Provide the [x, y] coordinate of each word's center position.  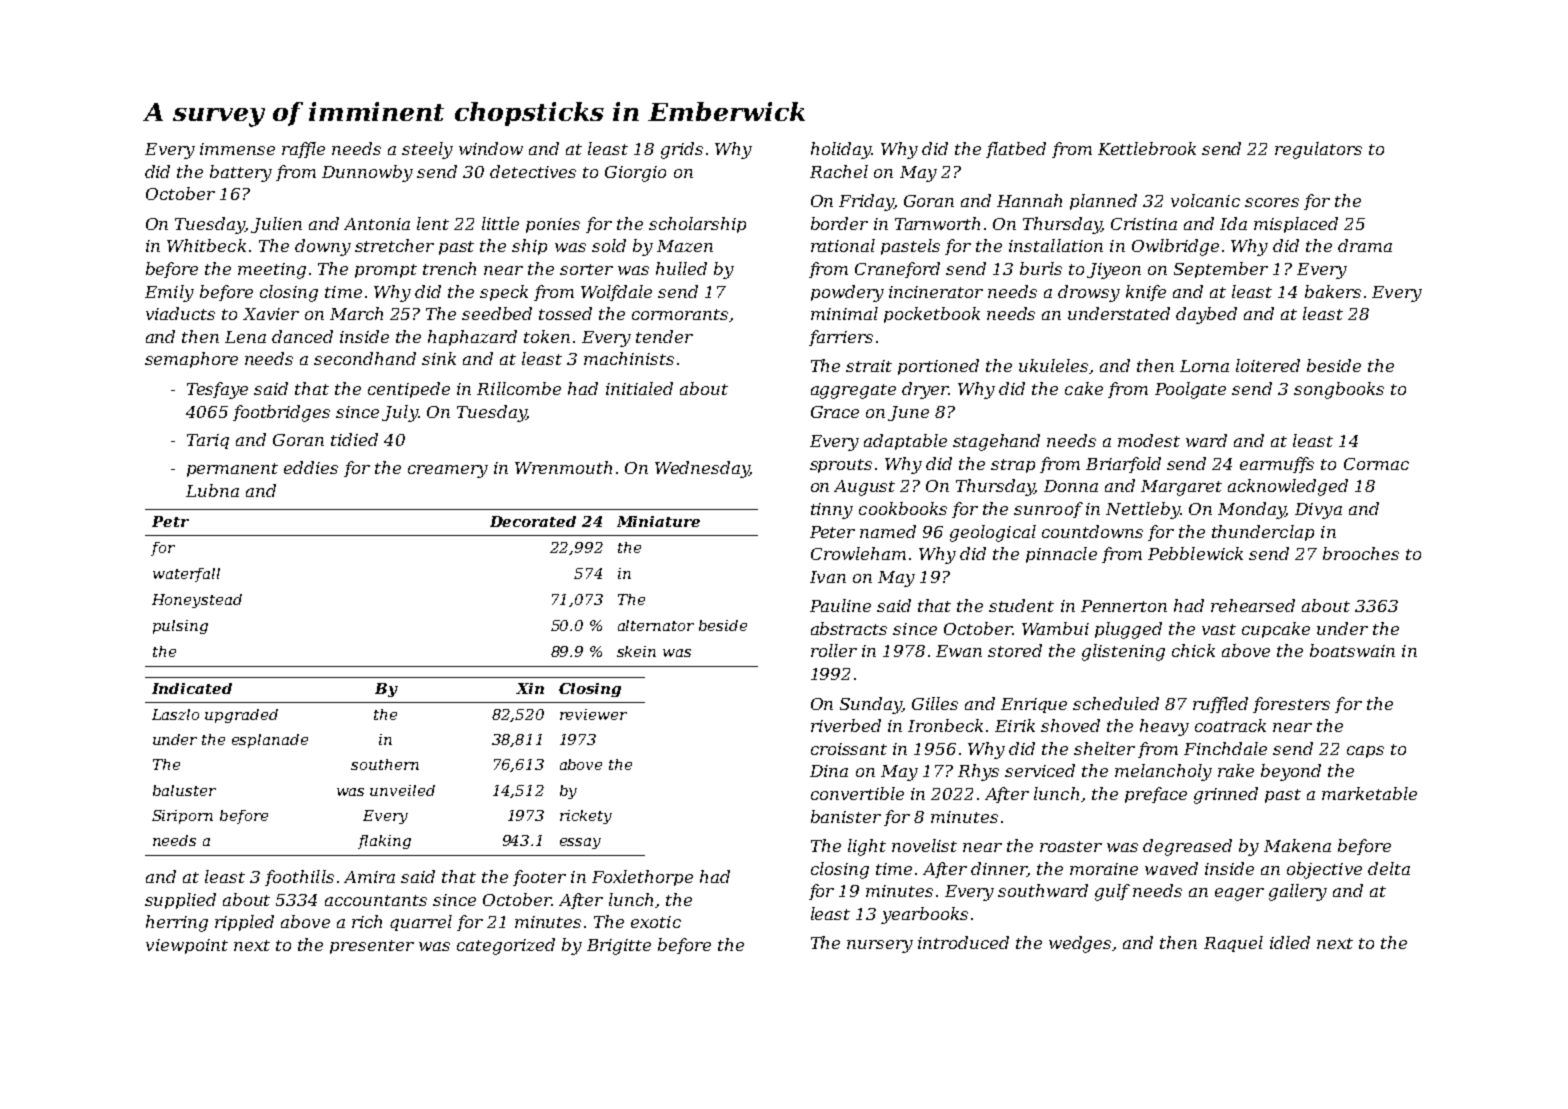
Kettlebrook [1147, 148]
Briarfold [1123, 465]
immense [237, 149]
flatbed [1016, 150]
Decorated [533, 521]
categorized [506, 946]
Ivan [828, 577]
